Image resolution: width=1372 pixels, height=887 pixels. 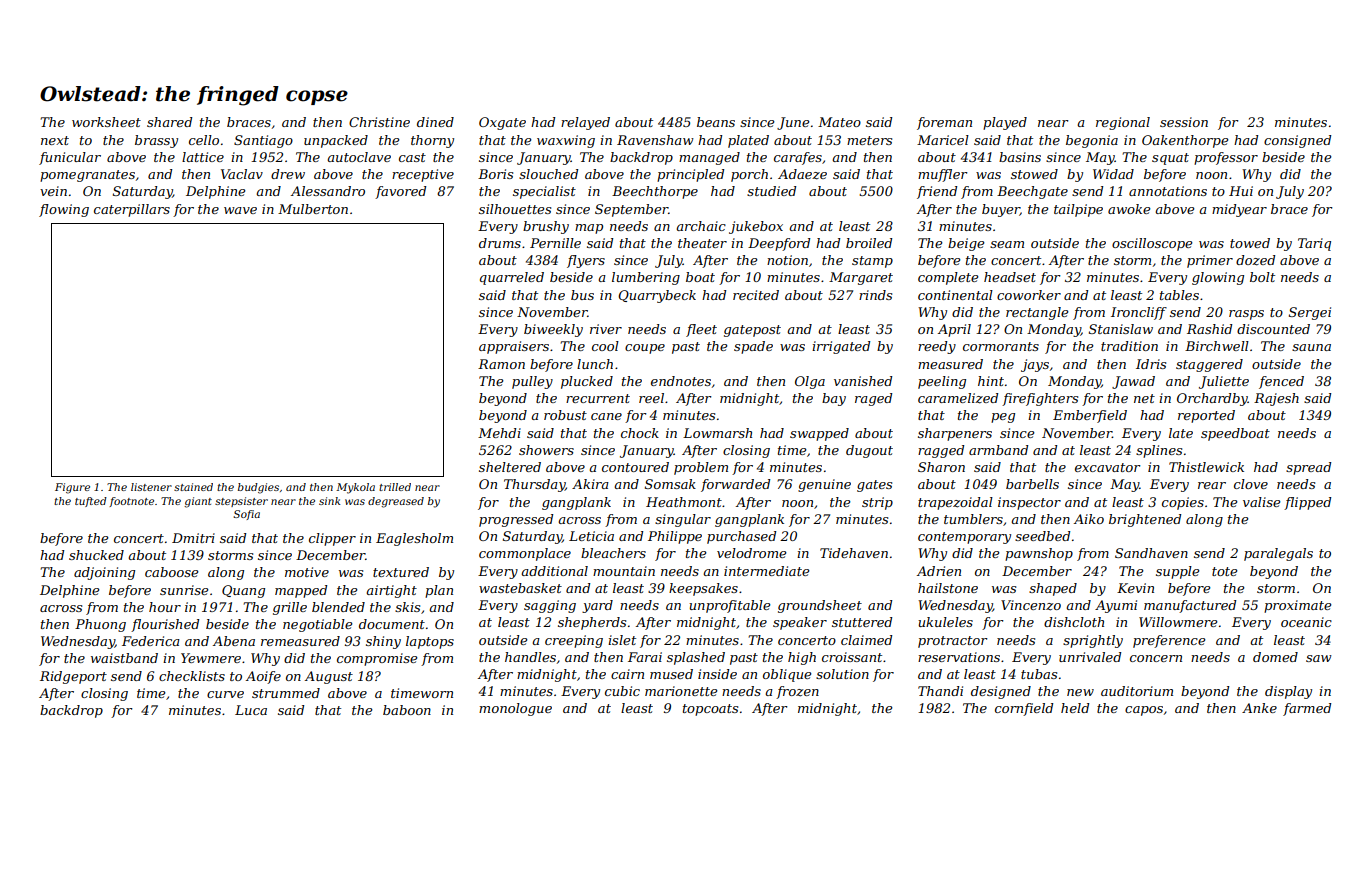 What do you see at coordinates (646, 278) in the screenshot?
I see `lumbering` at bounding box center [646, 278].
